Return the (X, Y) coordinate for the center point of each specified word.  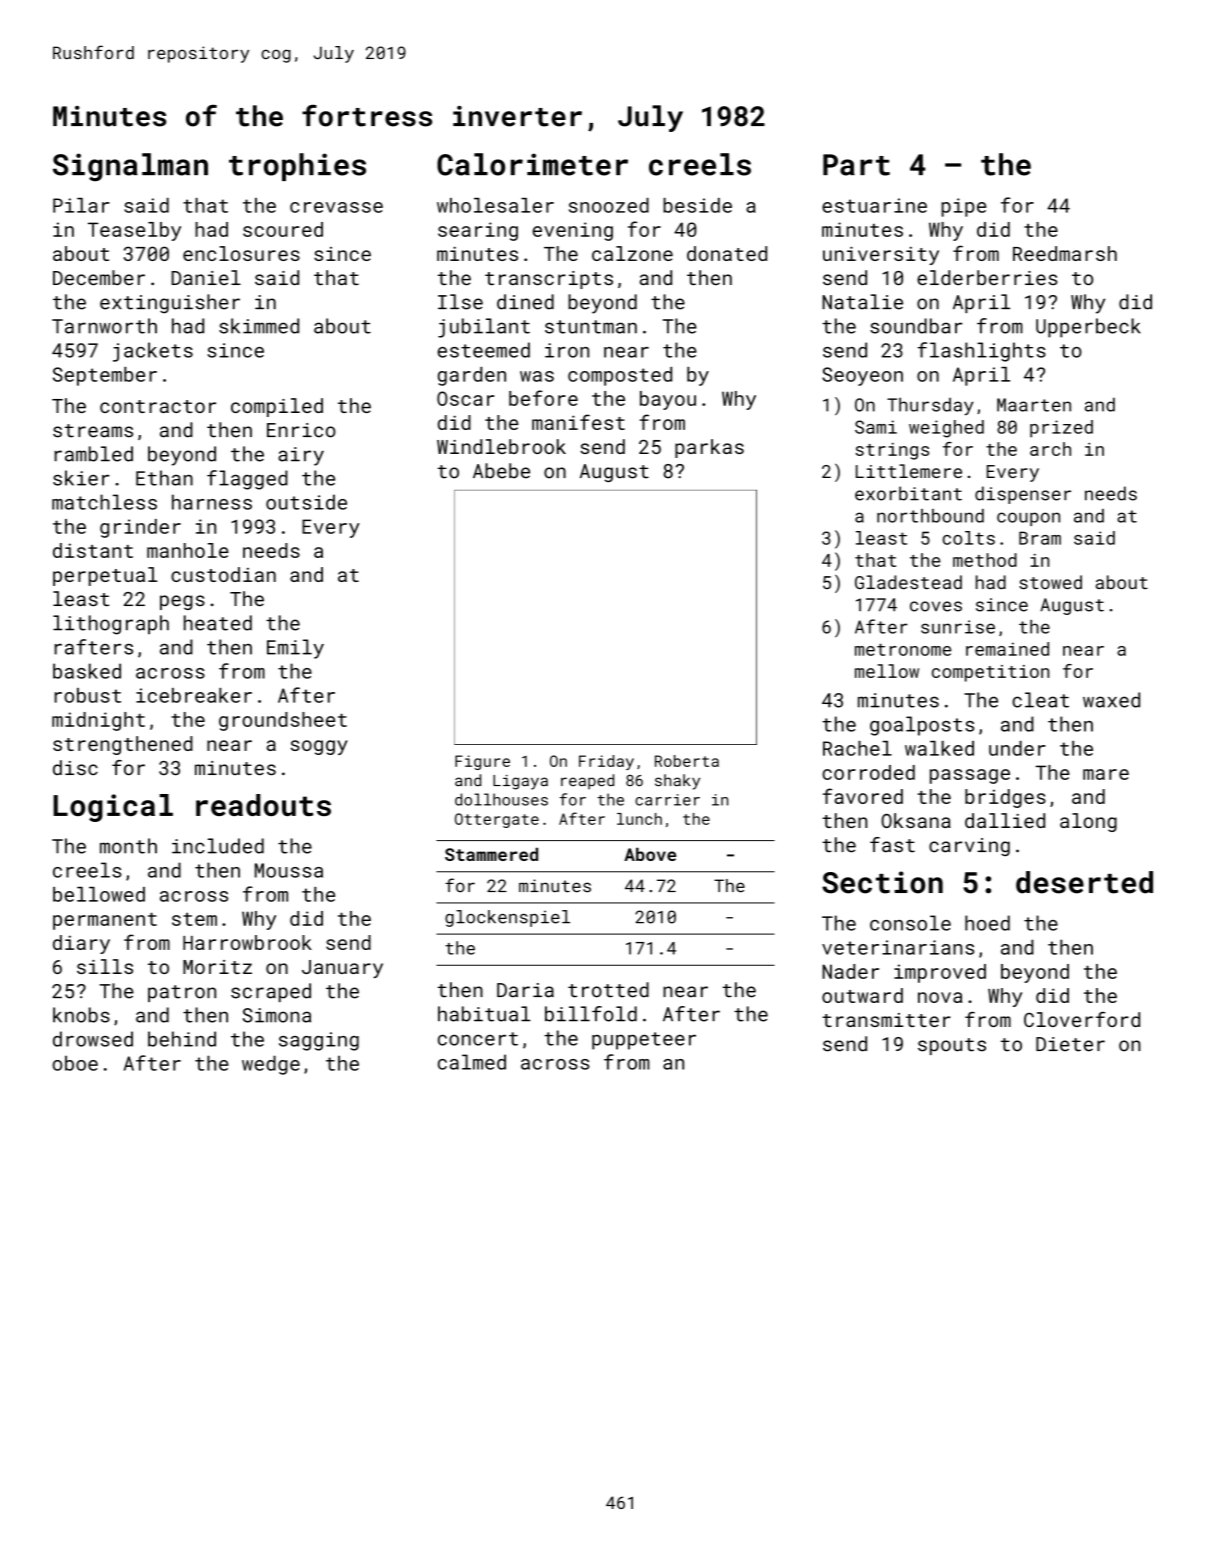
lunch (639, 819)
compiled (277, 407)
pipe (963, 207)
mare (1106, 774)
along (1088, 822)
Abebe (501, 471)
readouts (263, 805)
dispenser (1023, 495)
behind (182, 1039)
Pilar (81, 205)
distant (93, 550)
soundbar (916, 326)
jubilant (484, 328)
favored (863, 796)
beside (697, 205)
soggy (319, 747)
